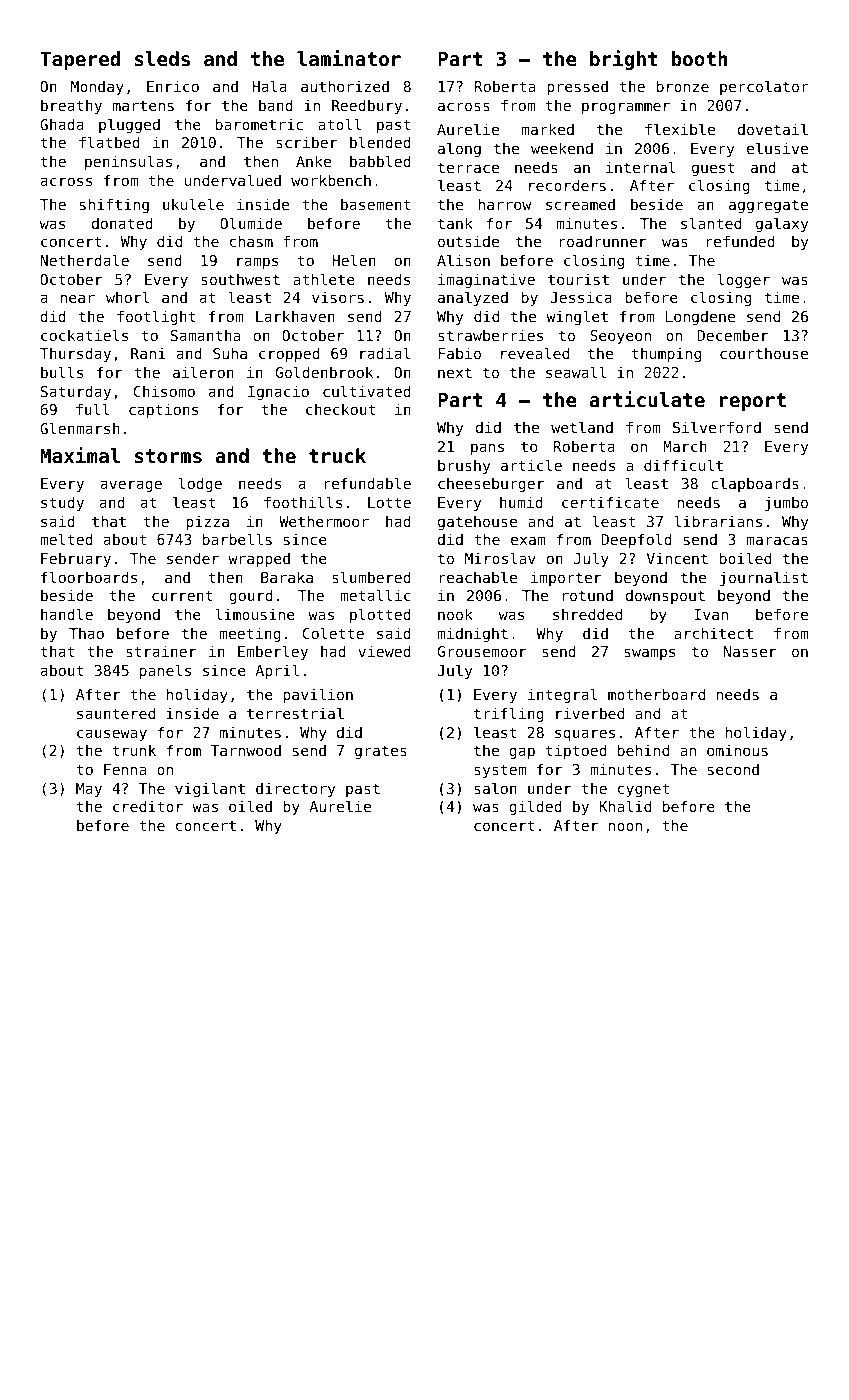  Describe the element at coordinates (269, 86) in the page. I see `Hala` at that location.
